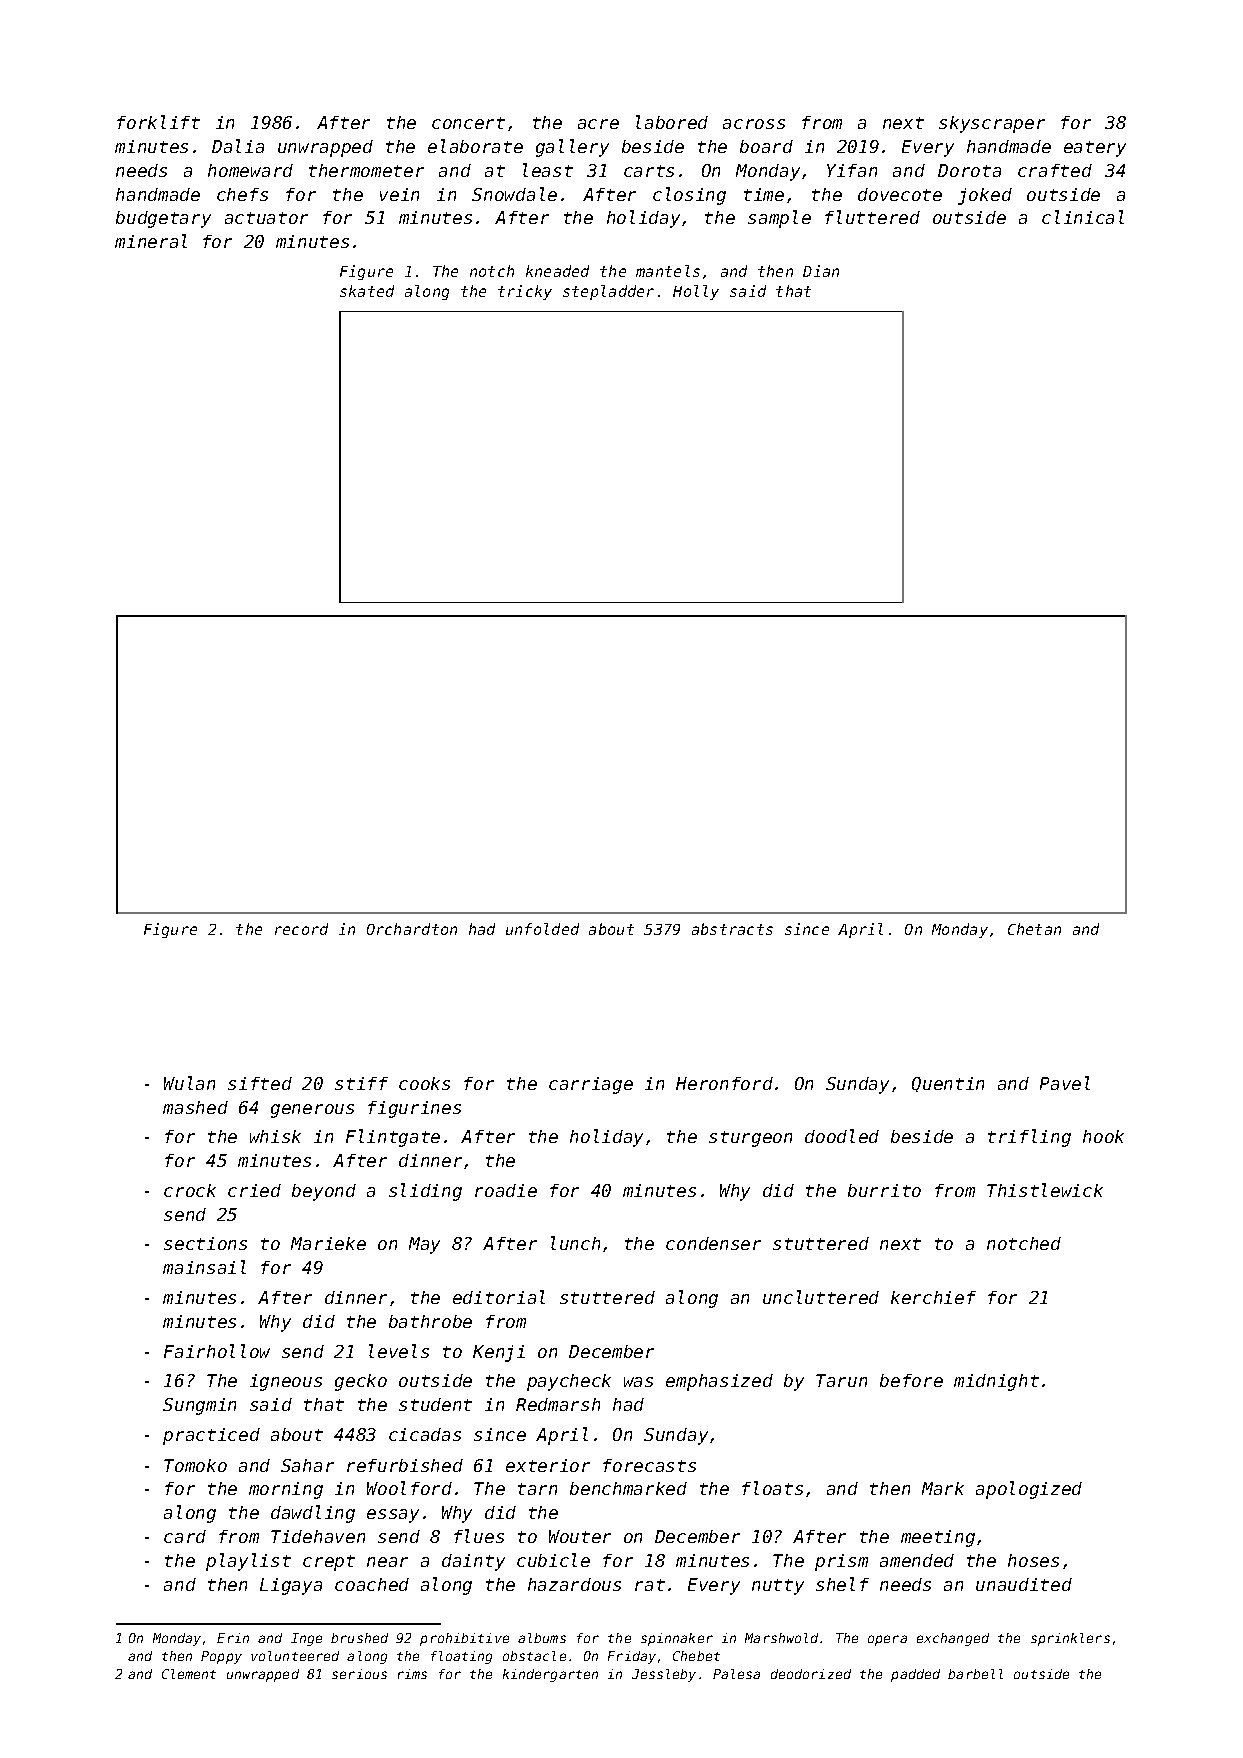  What do you see at coordinates (189, 1674) in the page?
I see `Clement` at bounding box center [189, 1674].
